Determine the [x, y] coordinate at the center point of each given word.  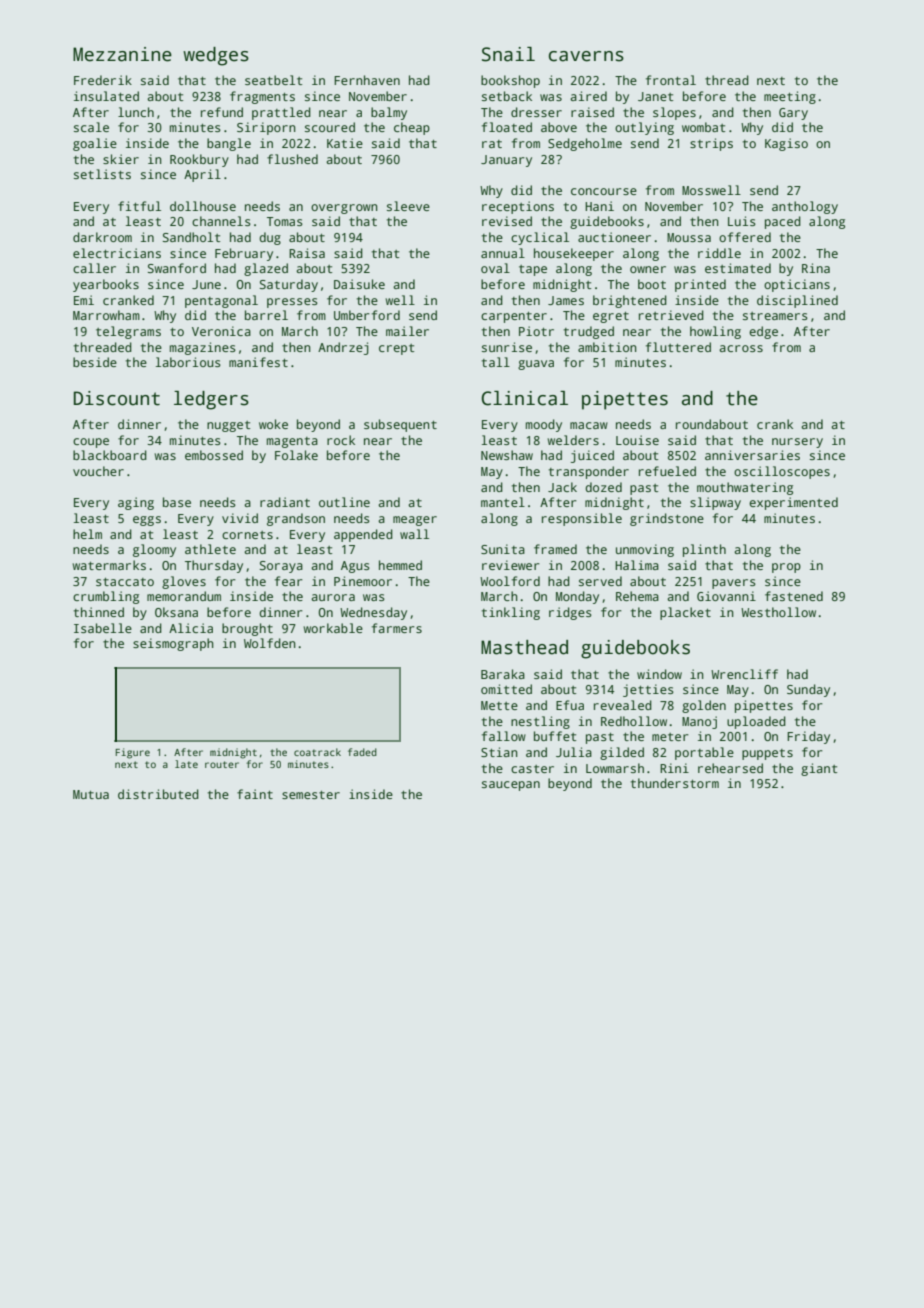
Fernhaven [367, 80]
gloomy [154, 550]
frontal [671, 80]
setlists [102, 174]
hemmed [400, 565]
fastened [794, 596]
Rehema [637, 596]
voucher [98, 471]
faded [362, 752]
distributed [158, 794]
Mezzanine [122, 54]
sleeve [408, 206]
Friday [808, 737]
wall [414, 534]
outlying [644, 128]
